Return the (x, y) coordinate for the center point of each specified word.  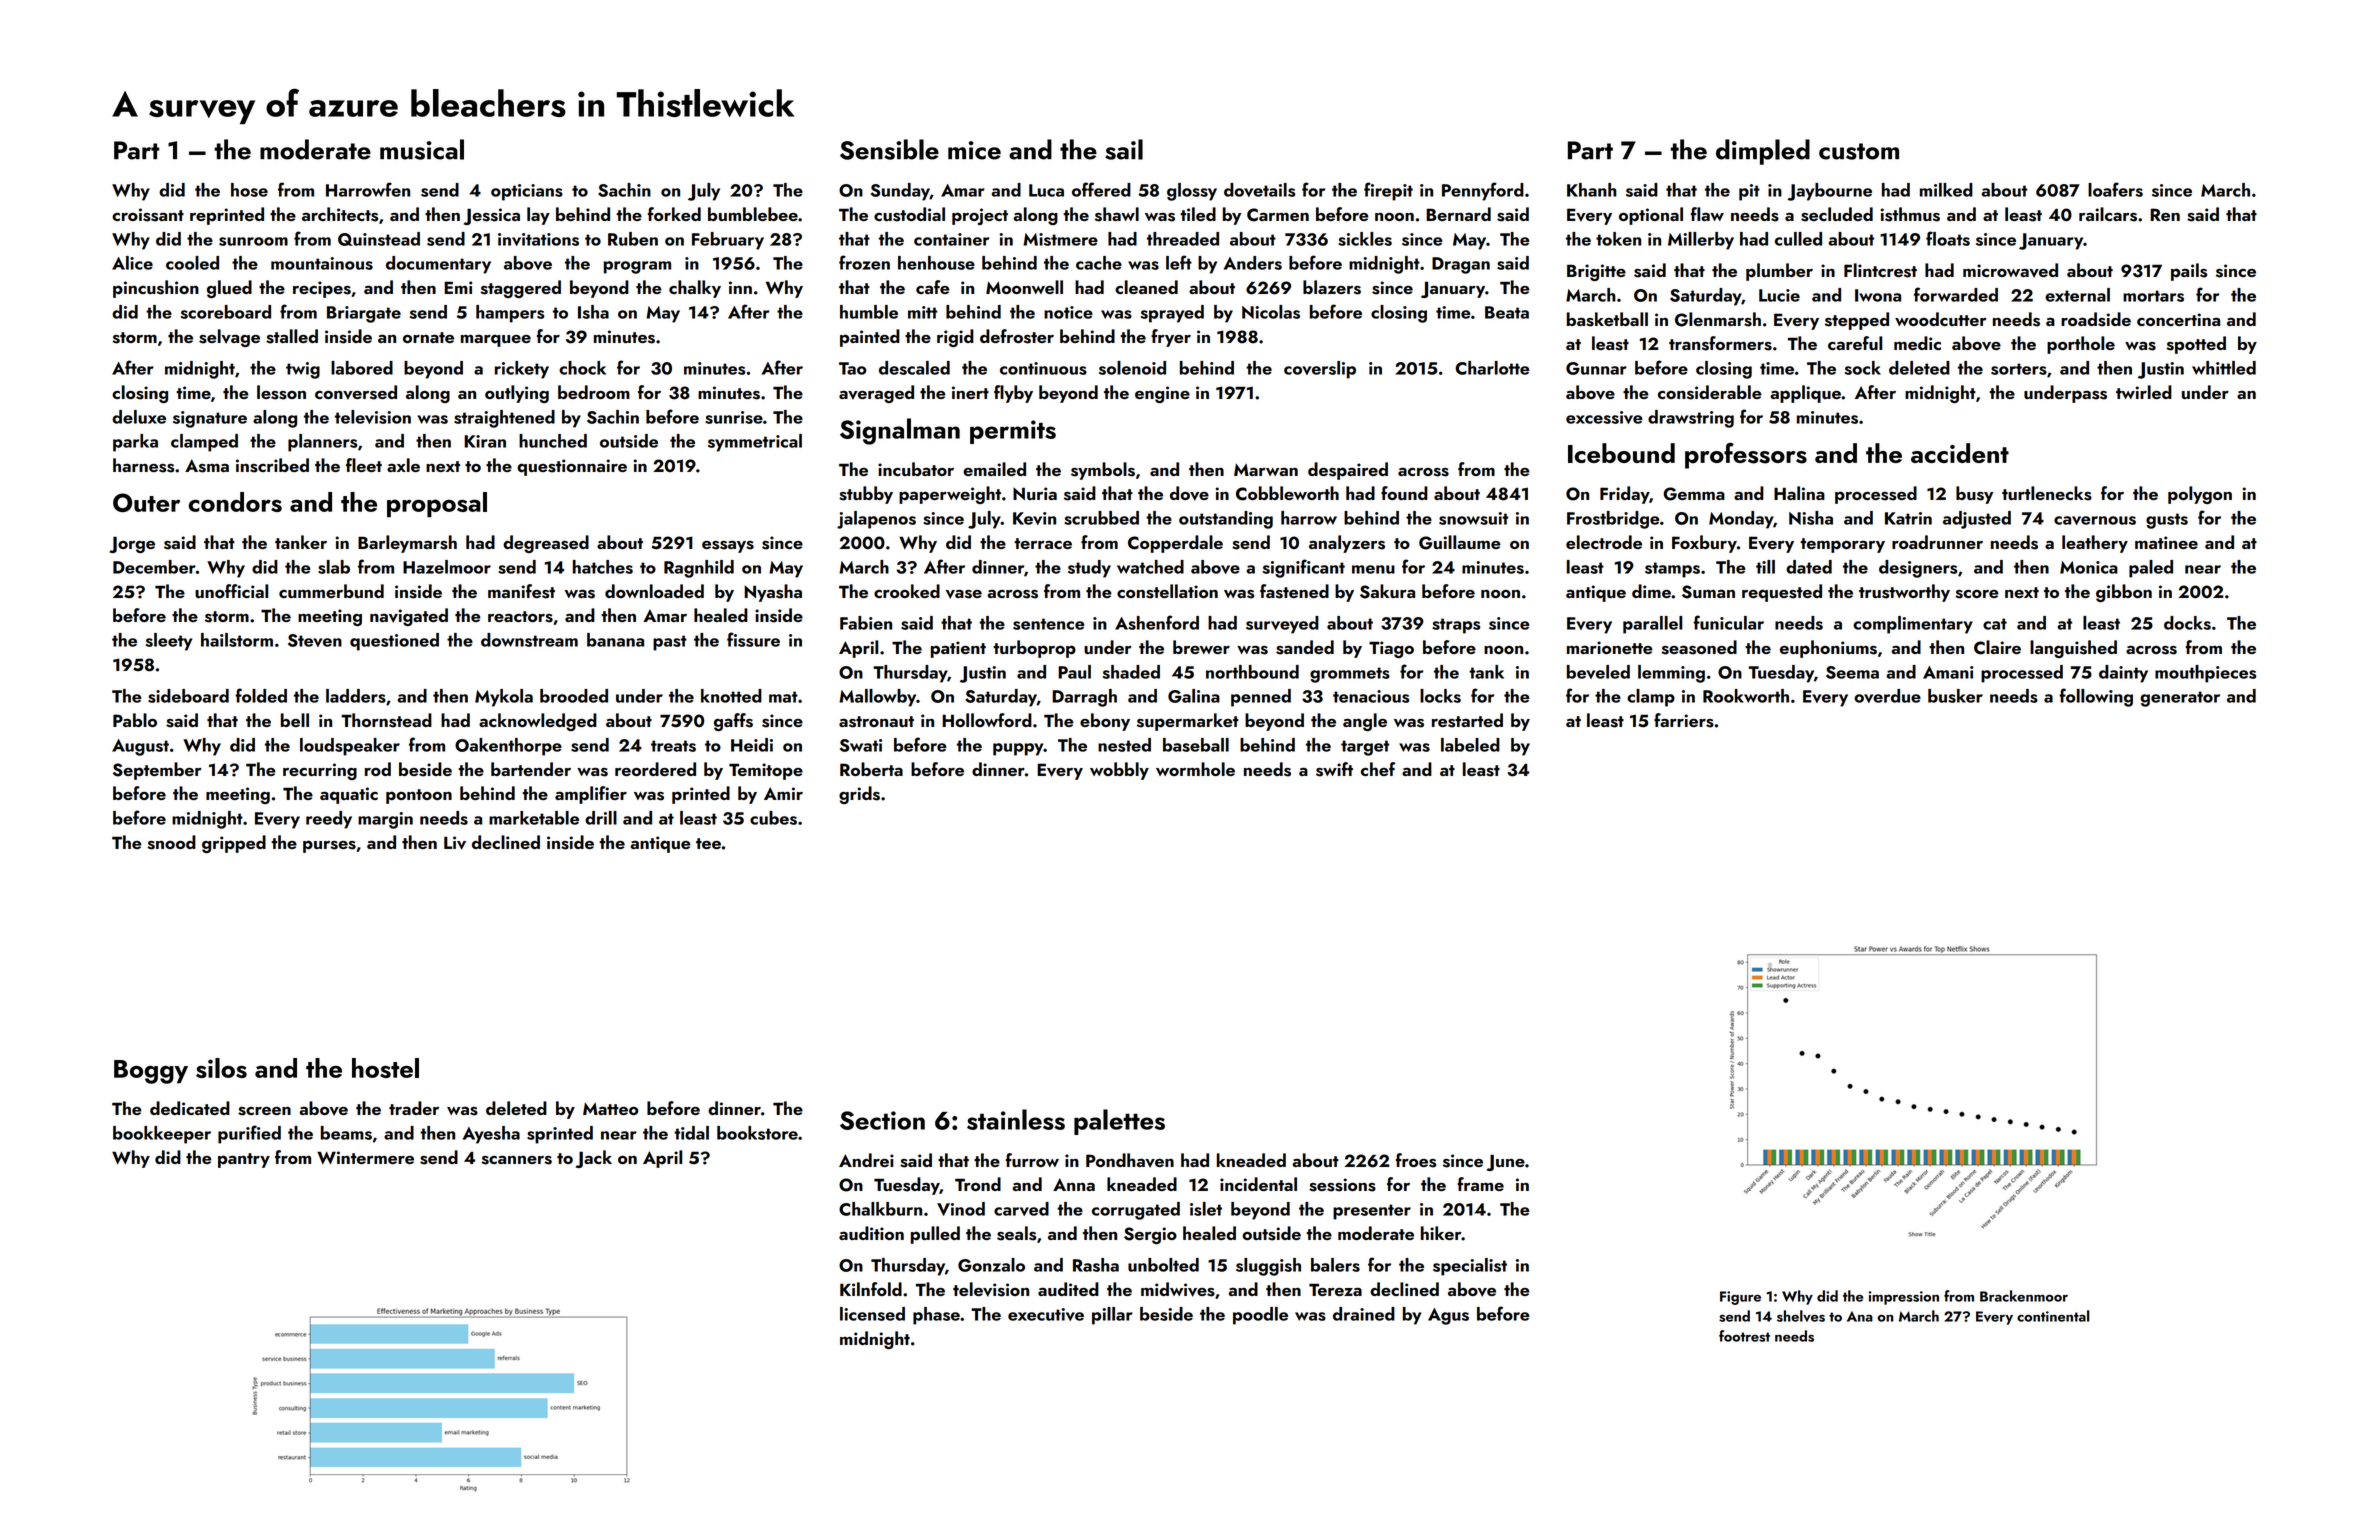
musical (422, 149)
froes (1416, 1160)
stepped (1857, 321)
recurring (320, 771)
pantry (244, 1160)
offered (1101, 189)
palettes (1119, 1122)
